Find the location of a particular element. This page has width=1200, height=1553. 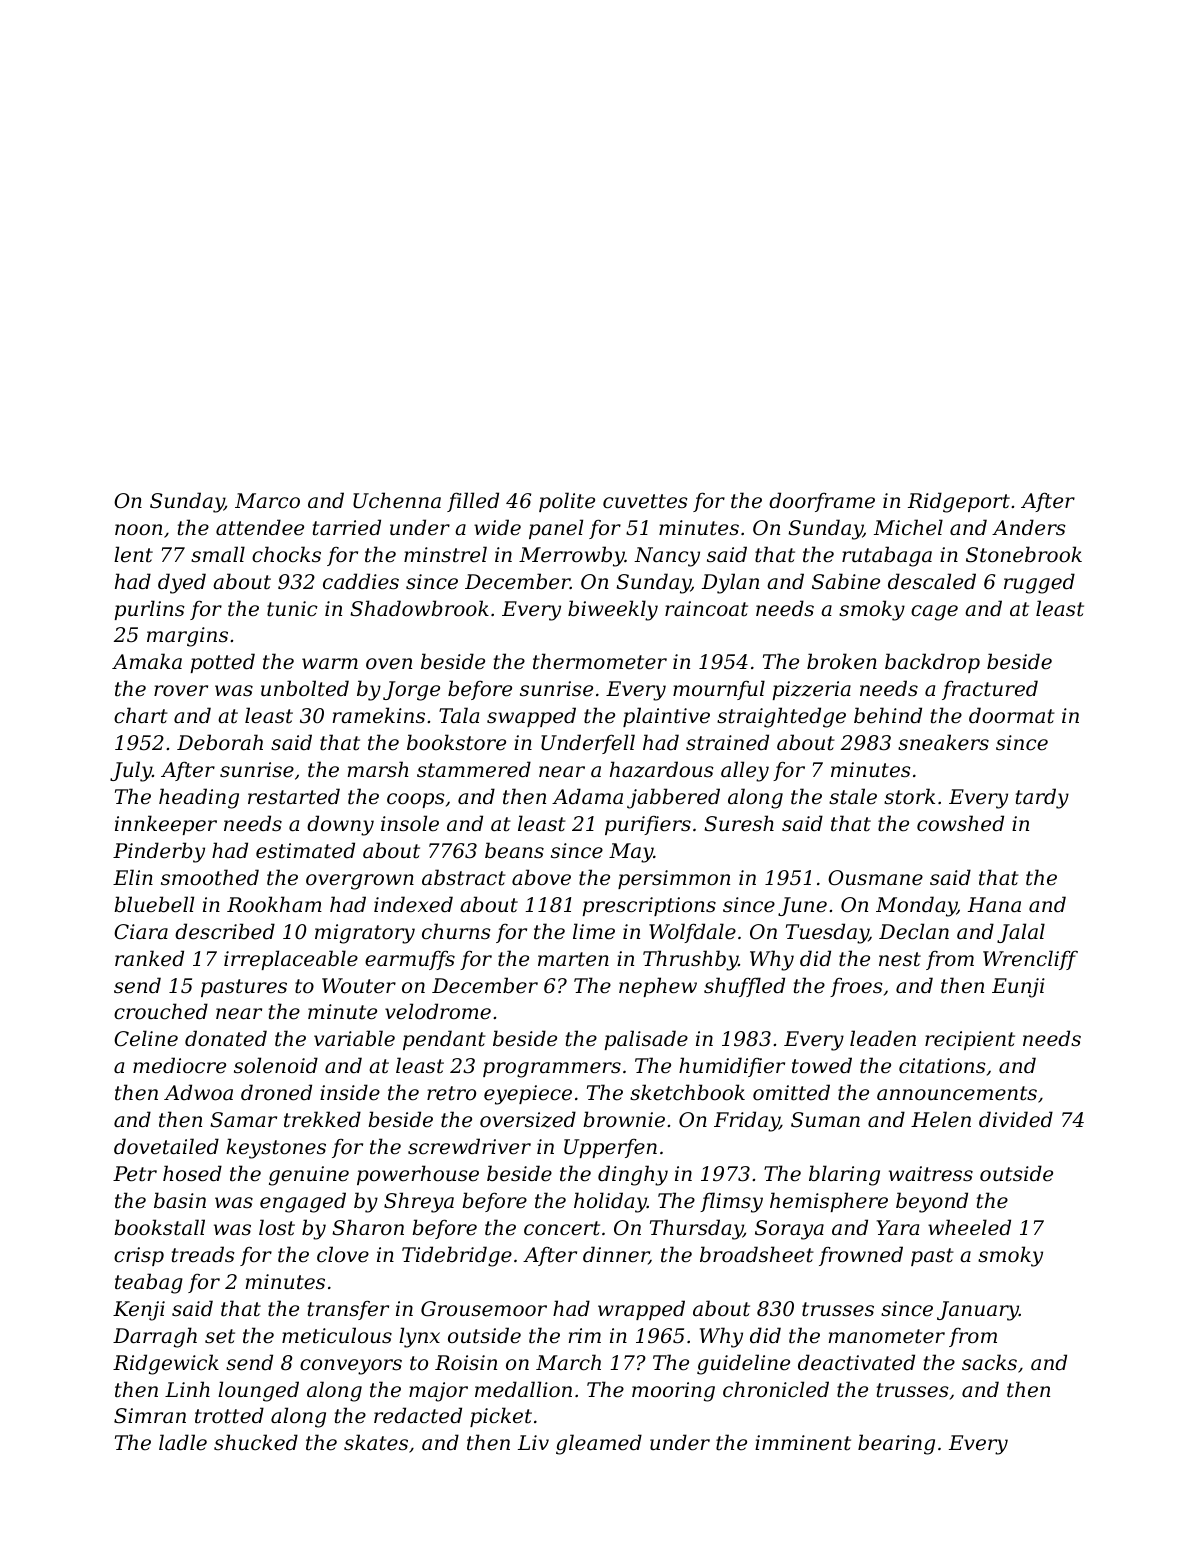

mediocre is located at coordinates (179, 1065).
